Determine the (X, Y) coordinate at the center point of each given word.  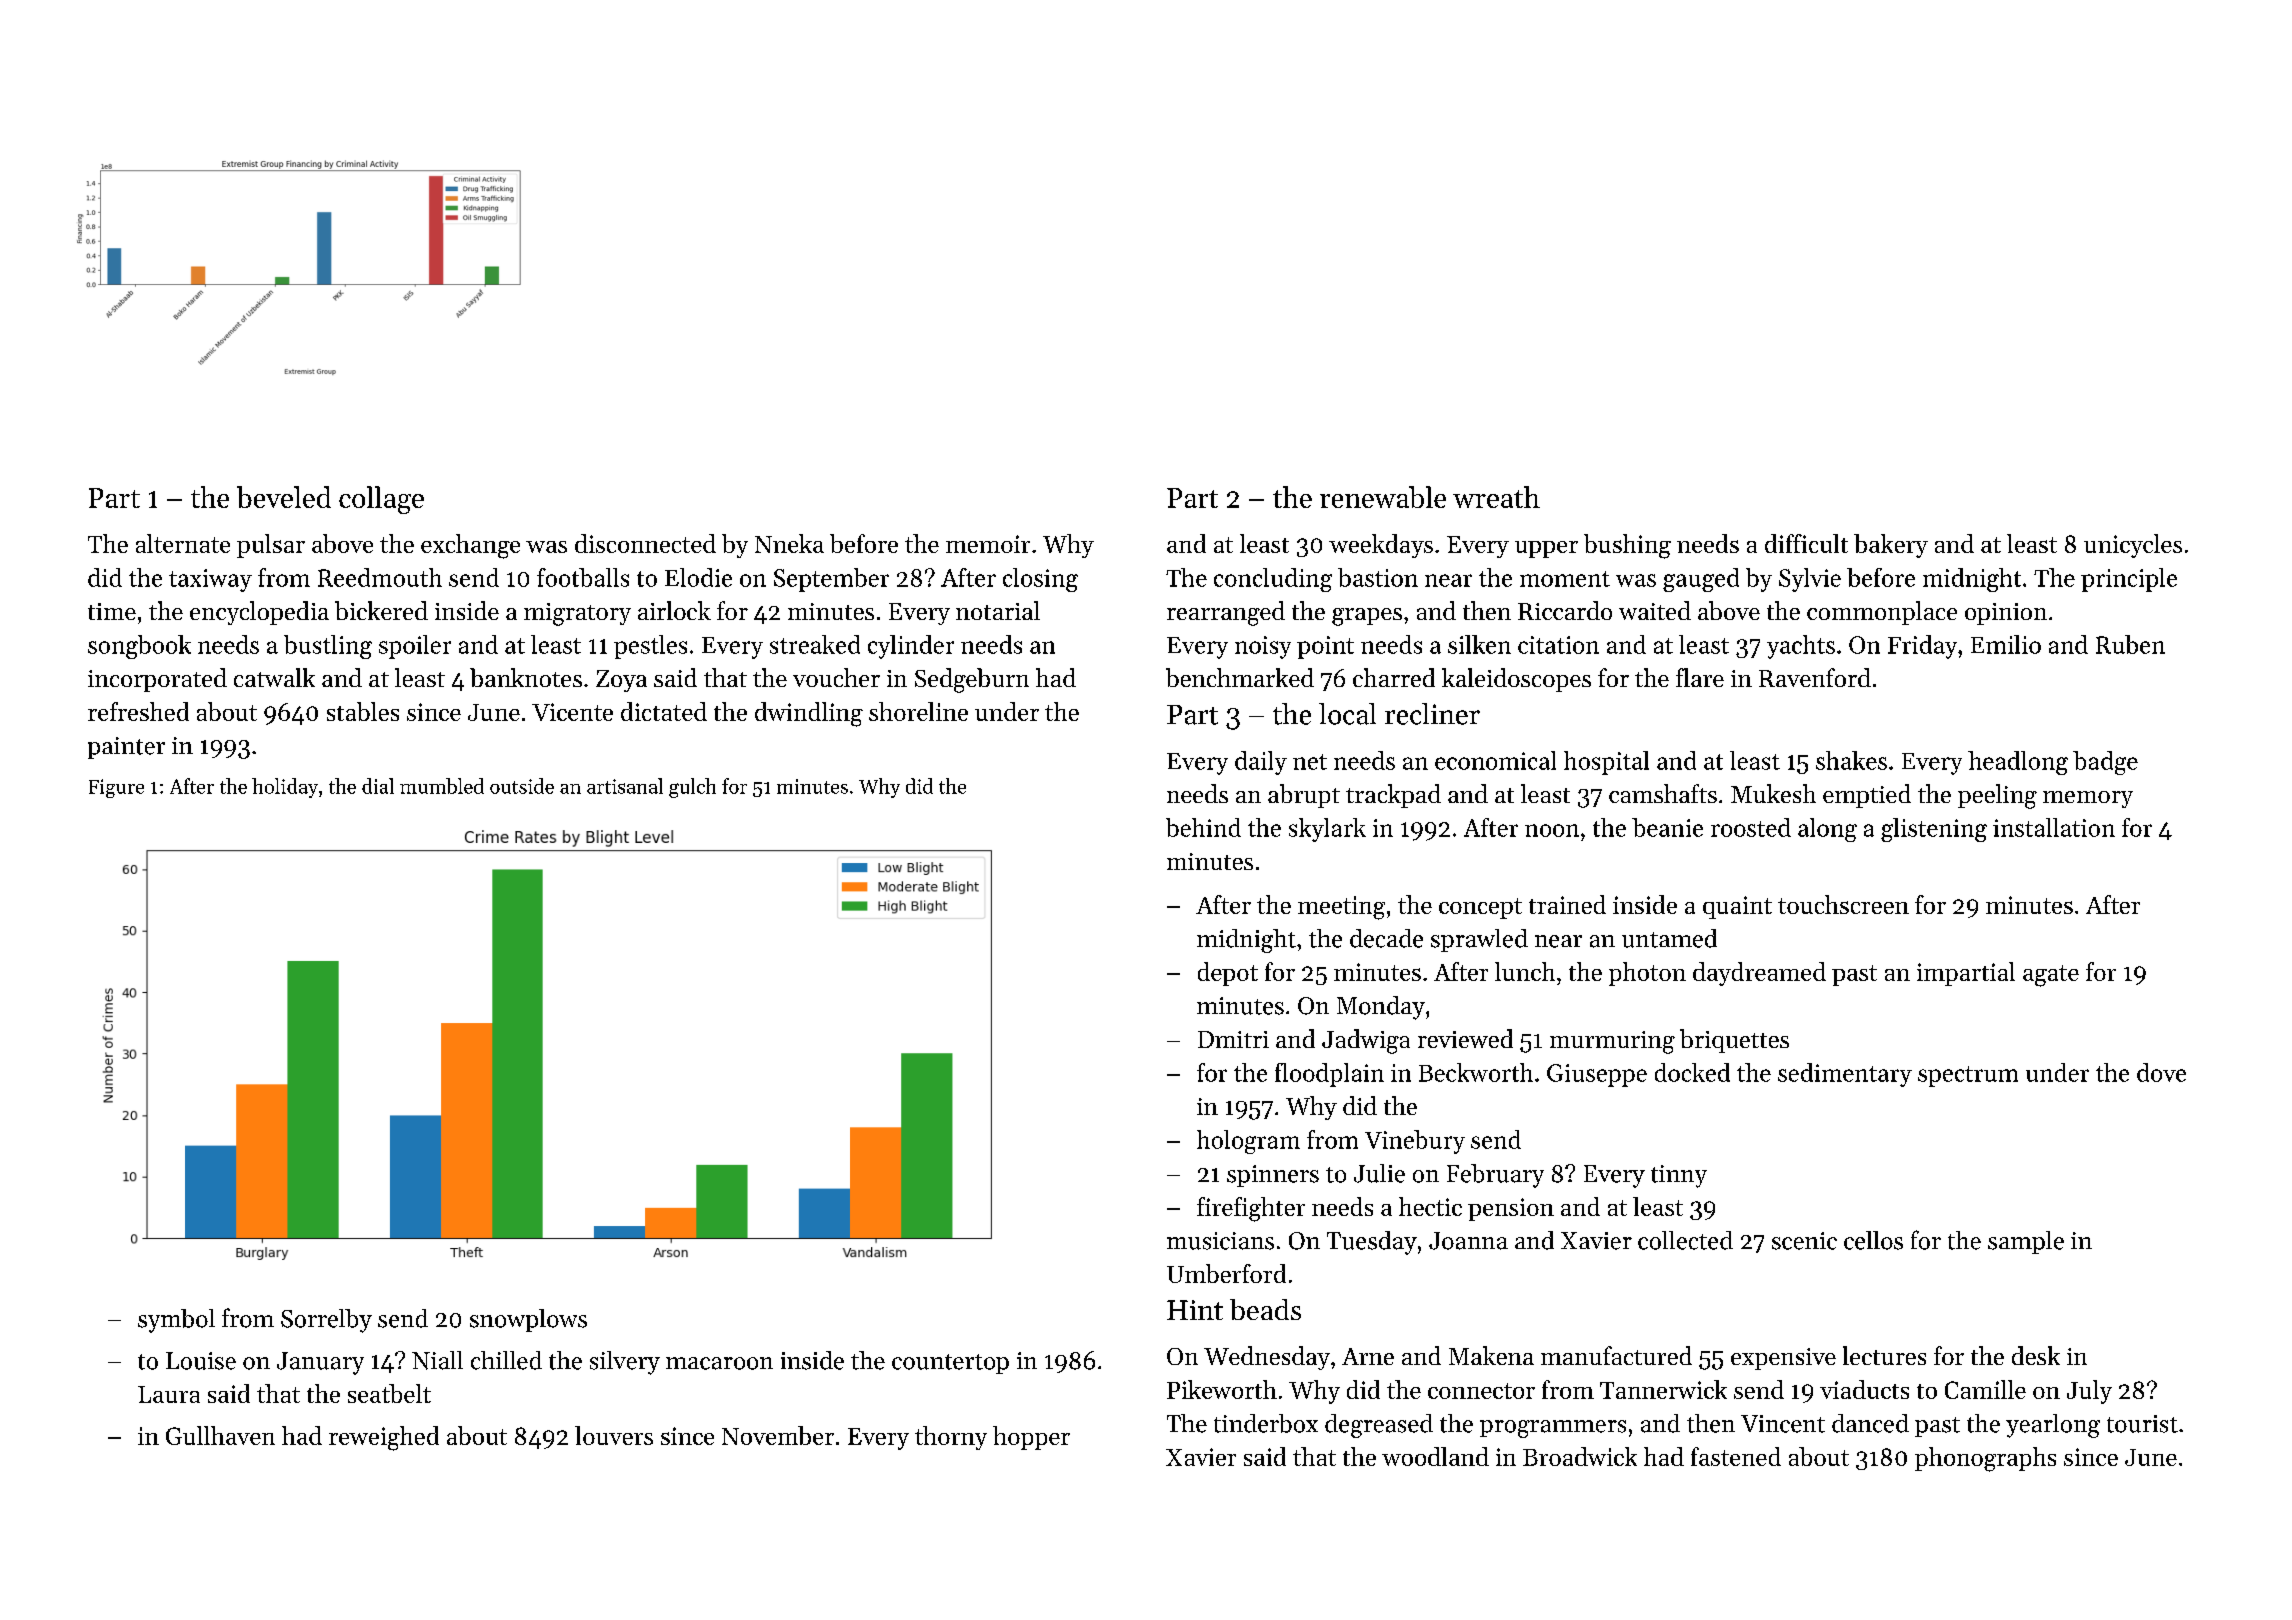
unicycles (2133, 546)
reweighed (384, 1438)
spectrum (1968, 1076)
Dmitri (1233, 1039)
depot (1228, 974)
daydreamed (1759, 974)
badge (2105, 763)
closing (1040, 580)
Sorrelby (326, 1321)
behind (1203, 827)
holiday (285, 788)
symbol (176, 1321)
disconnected (645, 543)
